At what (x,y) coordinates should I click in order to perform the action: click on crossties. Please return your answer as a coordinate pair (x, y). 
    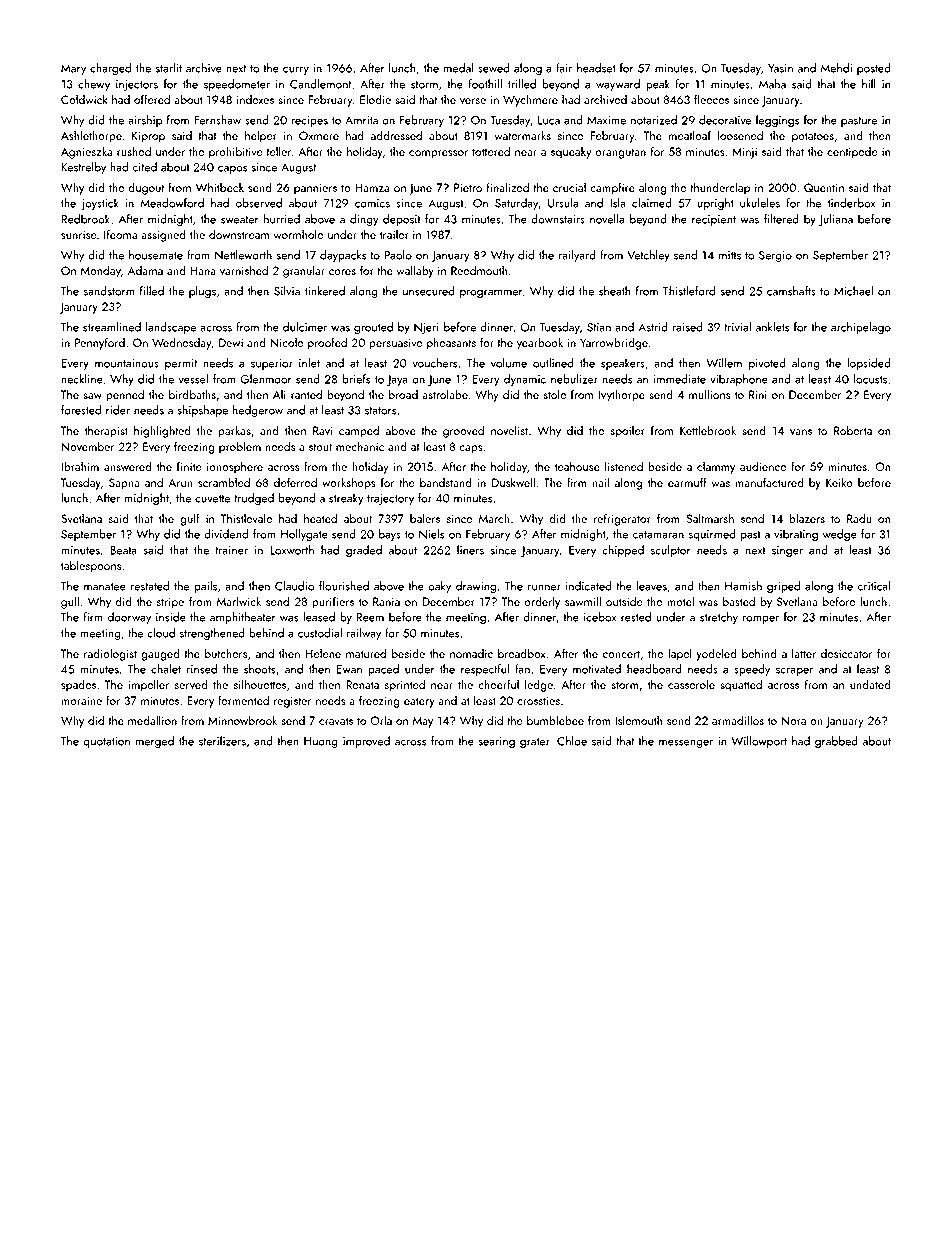
    Looking at the image, I should click on (538, 700).
